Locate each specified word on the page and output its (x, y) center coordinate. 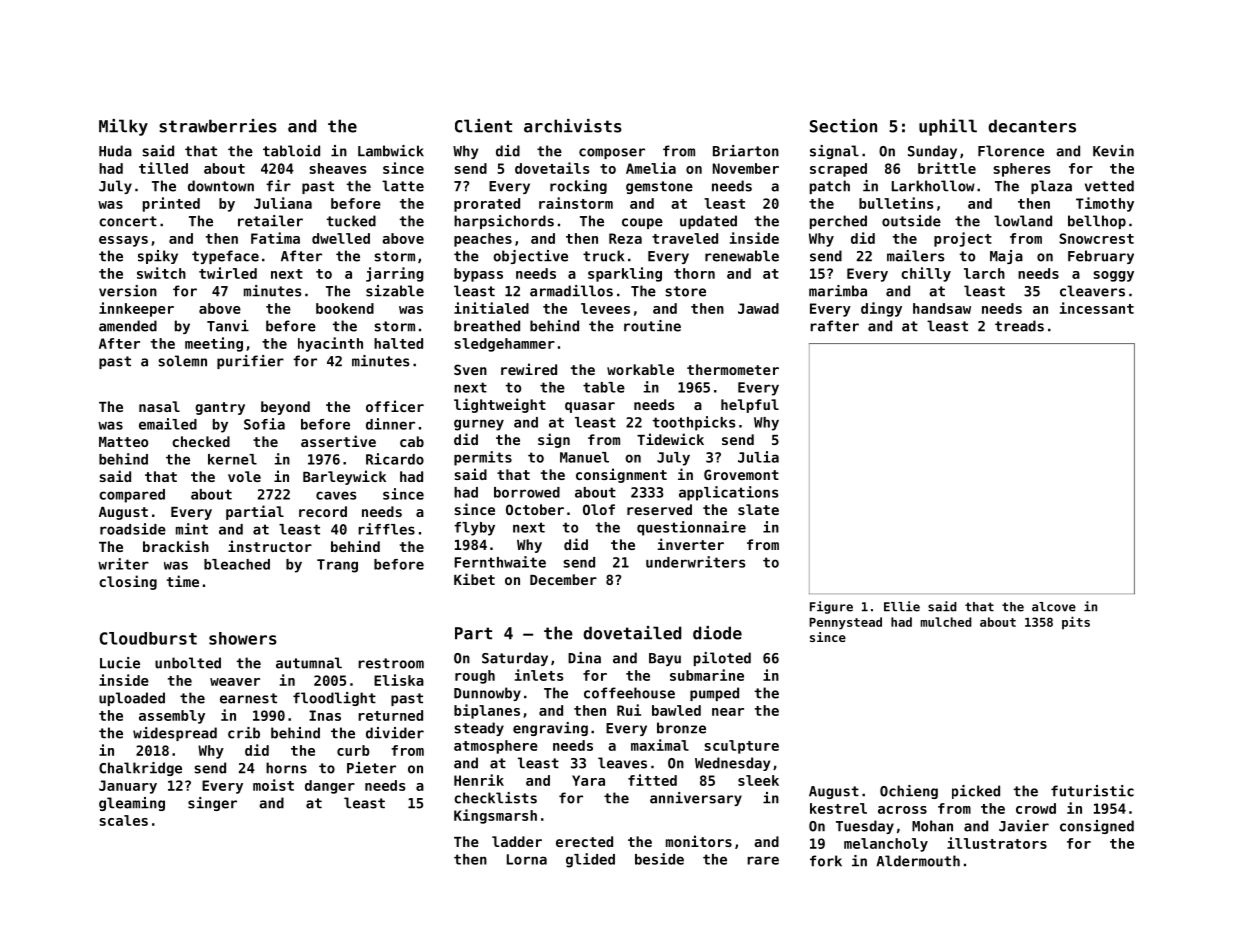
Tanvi (228, 326)
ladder (517, 841)
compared (132, 496)
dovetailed (632, 633)
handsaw (942, 308)
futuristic (1092, 791)
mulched (946, 622)
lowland (1023, 221)
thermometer (733, 369)
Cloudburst (148, 638)
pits (1076, 623)
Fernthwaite (500, 562)
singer (212, 804)
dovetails (552, 168)
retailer (270, 221)
